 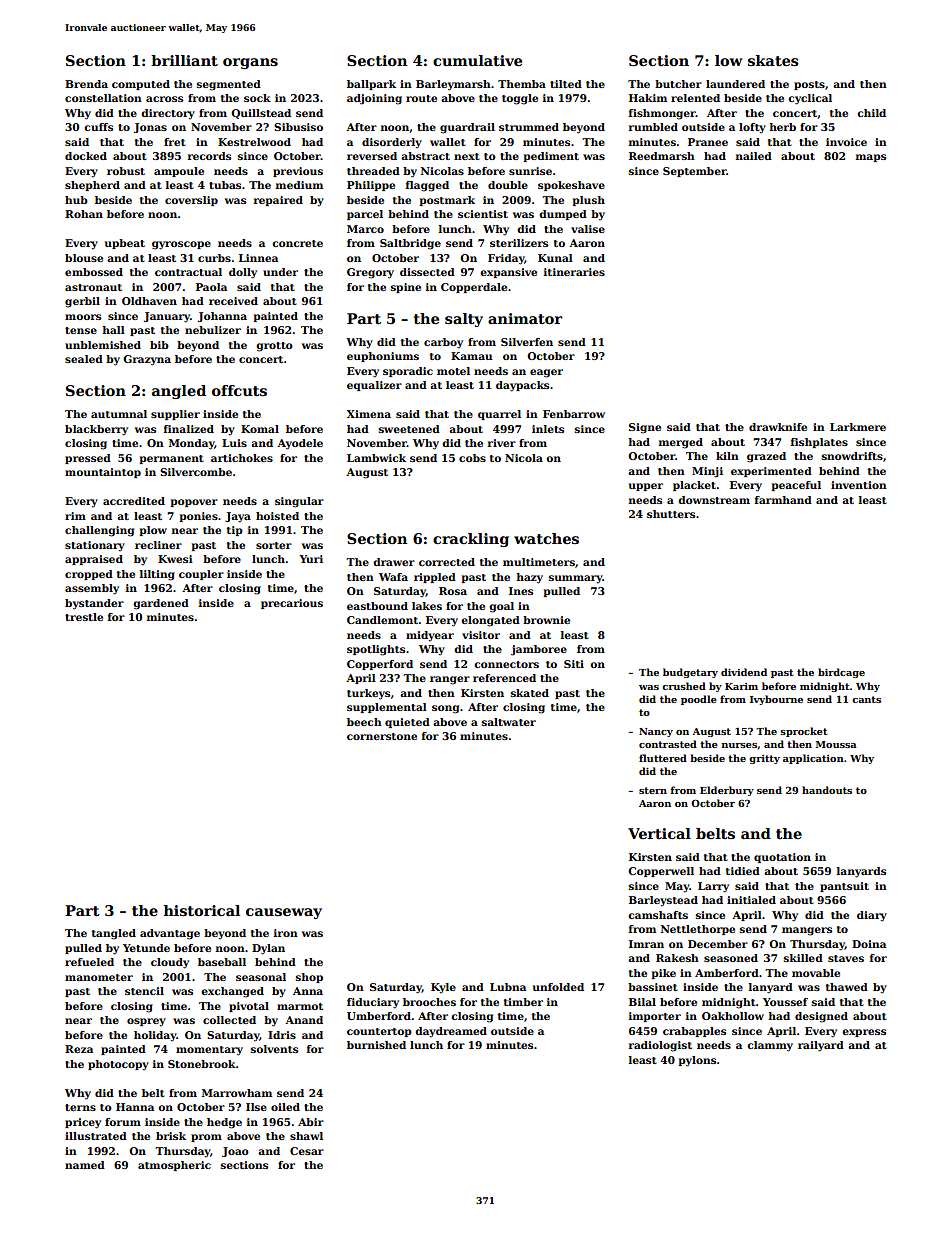 I want to click on ballpark, so click(x=371, y=85).
